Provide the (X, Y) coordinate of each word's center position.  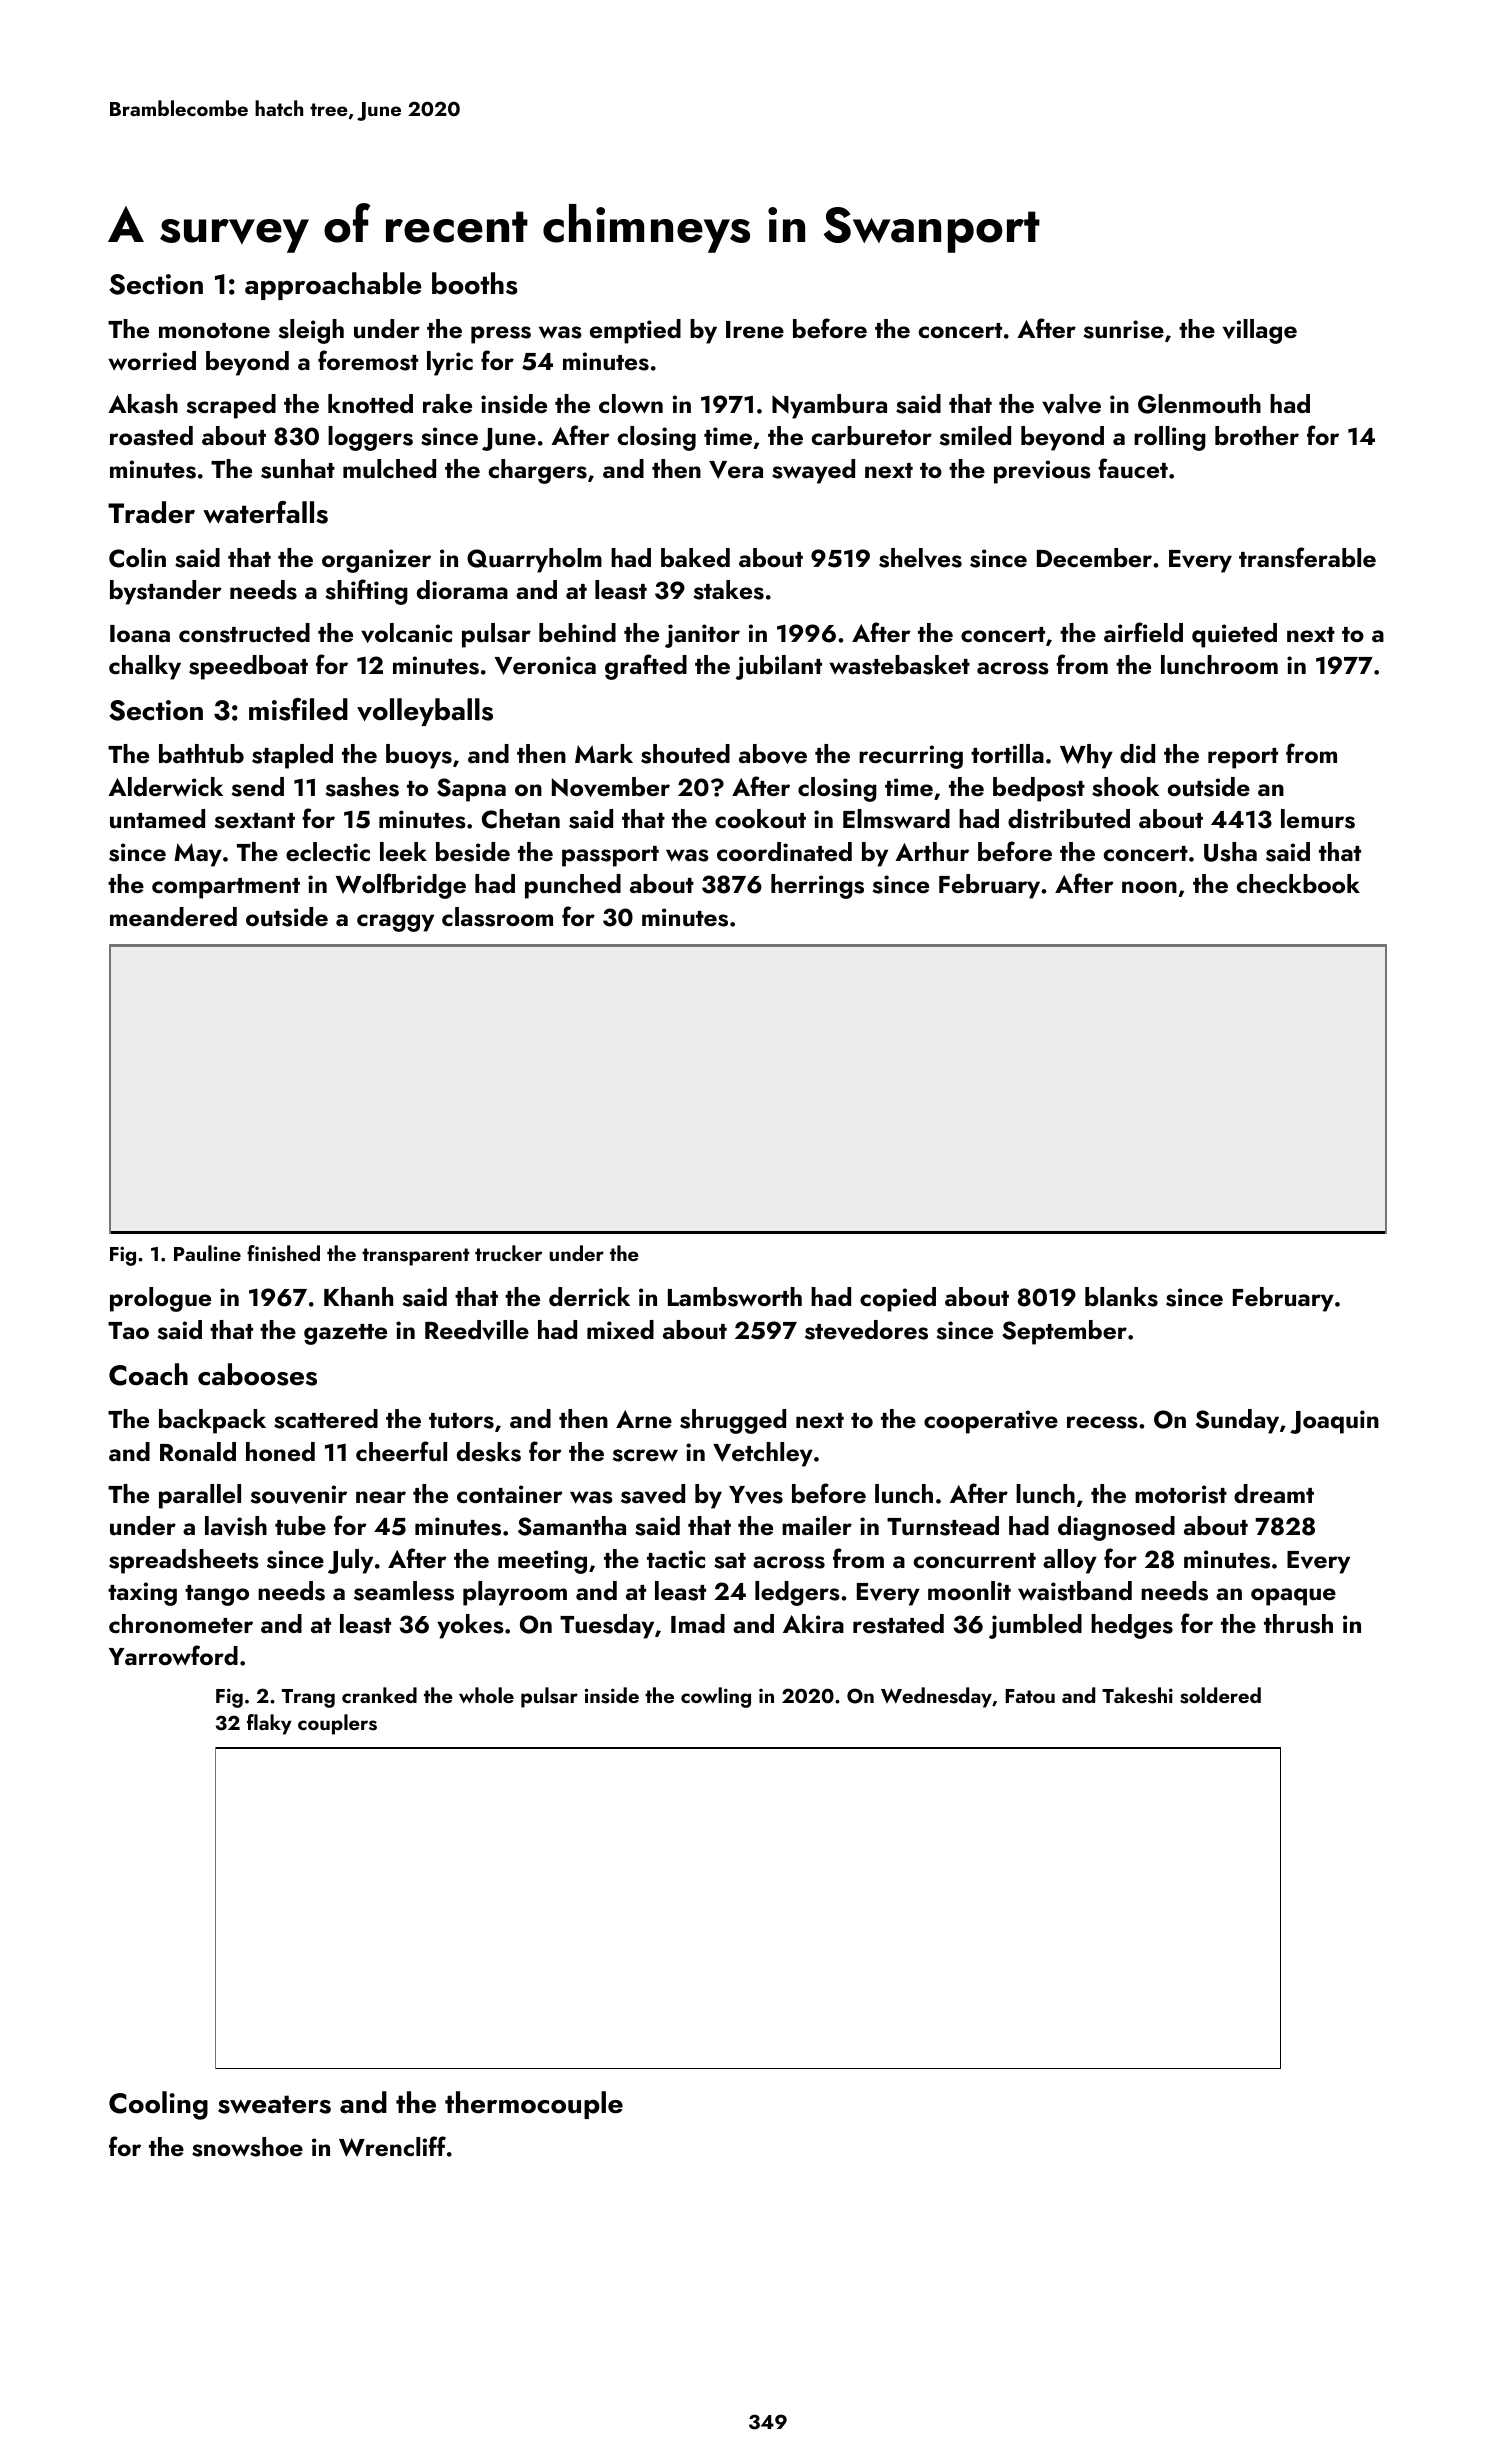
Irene (755, 329)
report (1243, 758)
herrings (817, 886)
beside (473, 852)
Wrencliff (392, 2146)
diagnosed (1116, 1528)
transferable (1307, 557)
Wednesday (936, 1697)
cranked (379, 1695)
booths (475, 283)
